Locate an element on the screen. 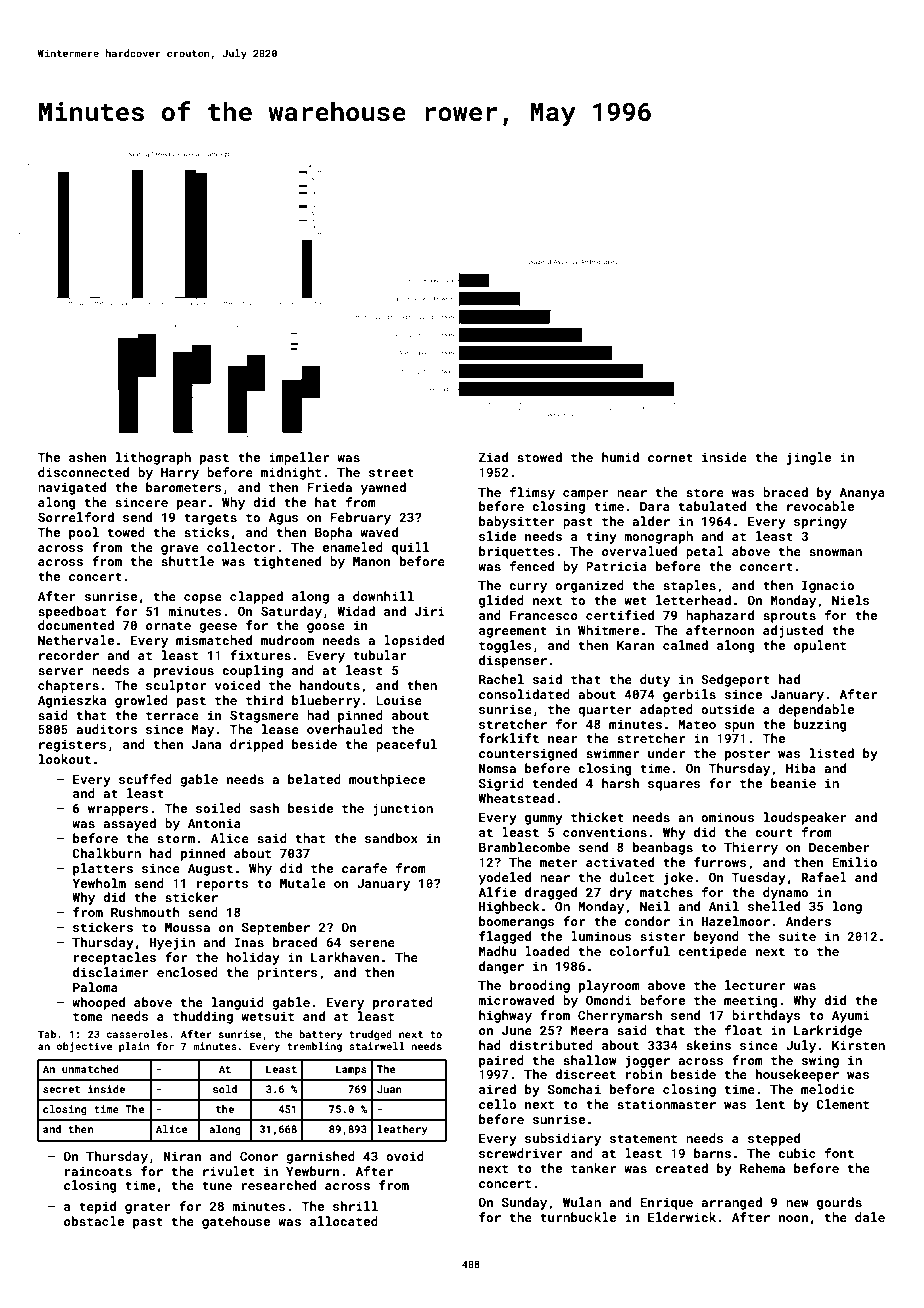 The height and width of the screenshot is (1308, 924). prorated is located at coordinates (403, 1003).
